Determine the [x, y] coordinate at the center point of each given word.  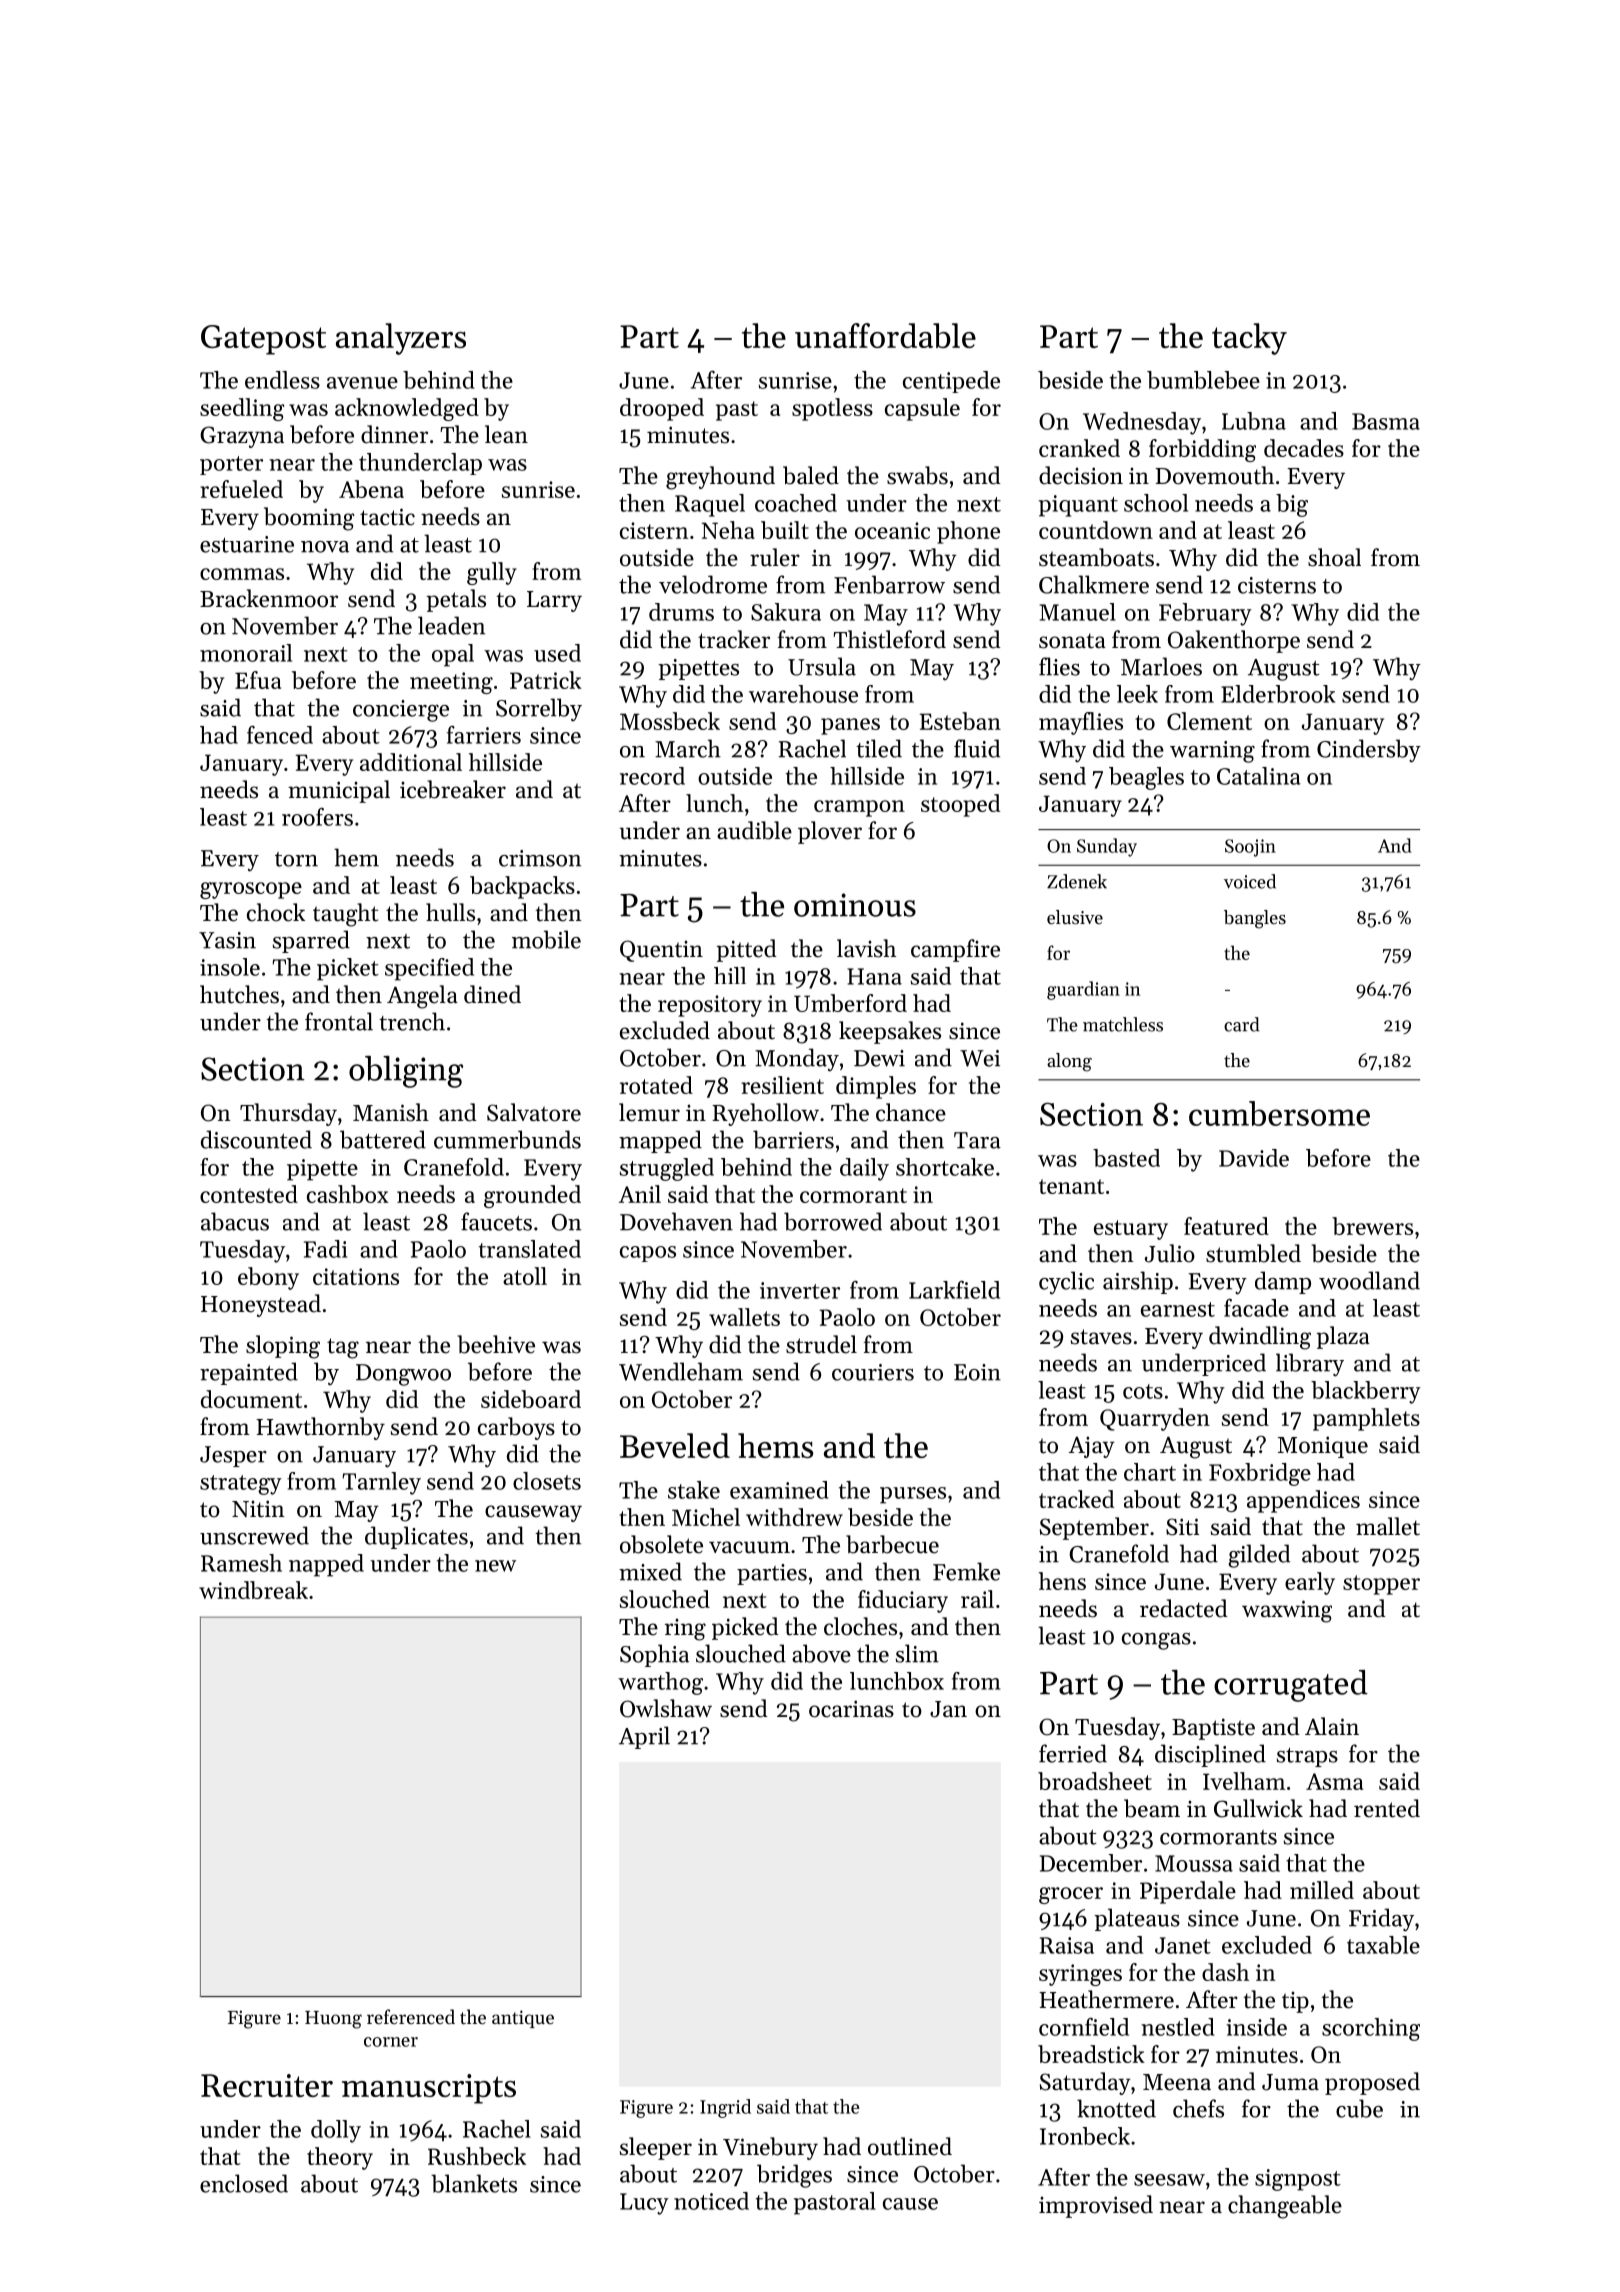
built [785, 530]
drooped [662, 409]
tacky [1249, 339]
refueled [241, 489]
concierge [401, 711]
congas [1156, 1641]
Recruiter [267, 2085]
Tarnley [381, 1483]
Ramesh [241, 1563]
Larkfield [954, 1290]
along [1069, 1062]
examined [779, 1490]
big [1292, 505]
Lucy [644, 2204]
